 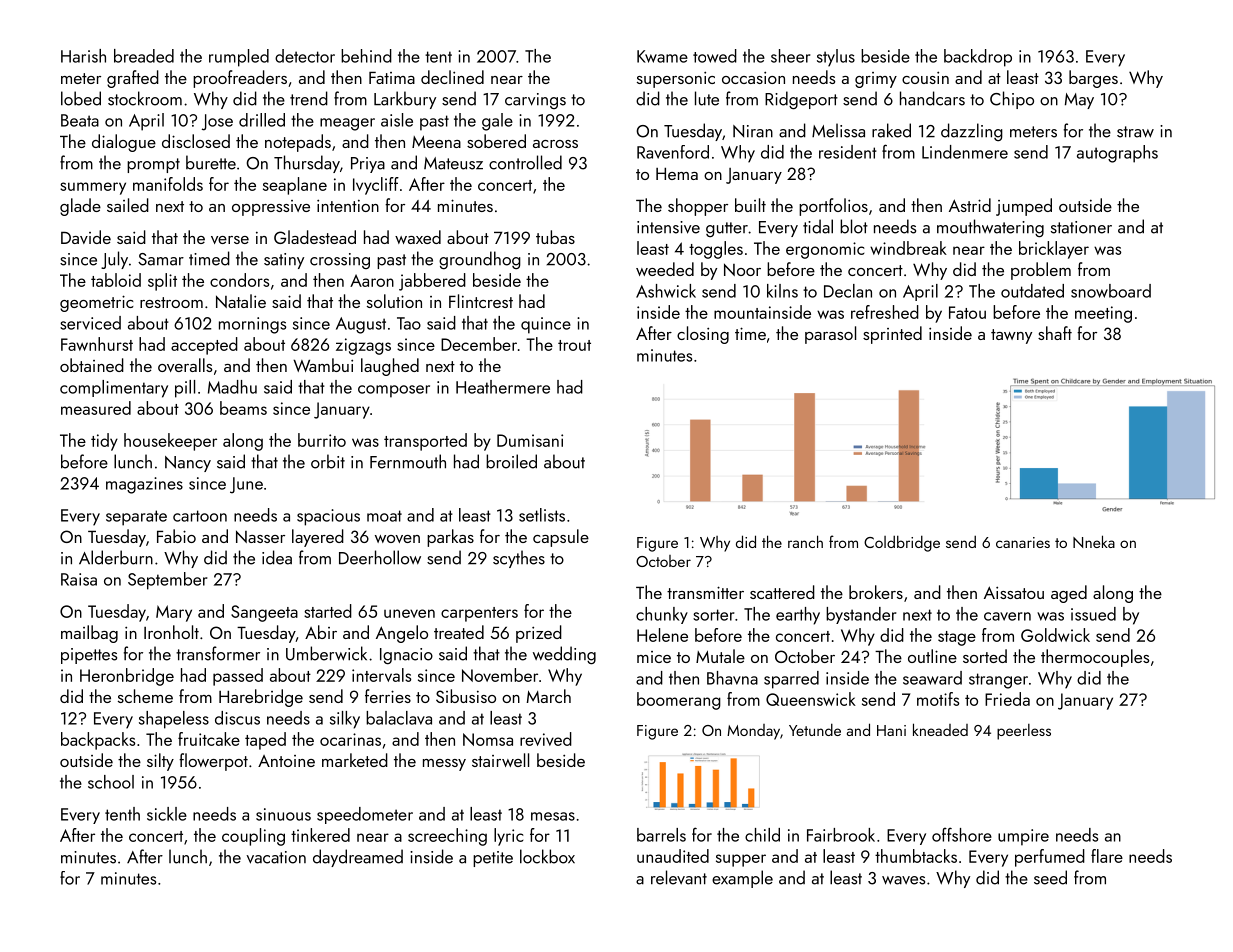 I want to click on Heathermere, so click(x=503, y=387).
